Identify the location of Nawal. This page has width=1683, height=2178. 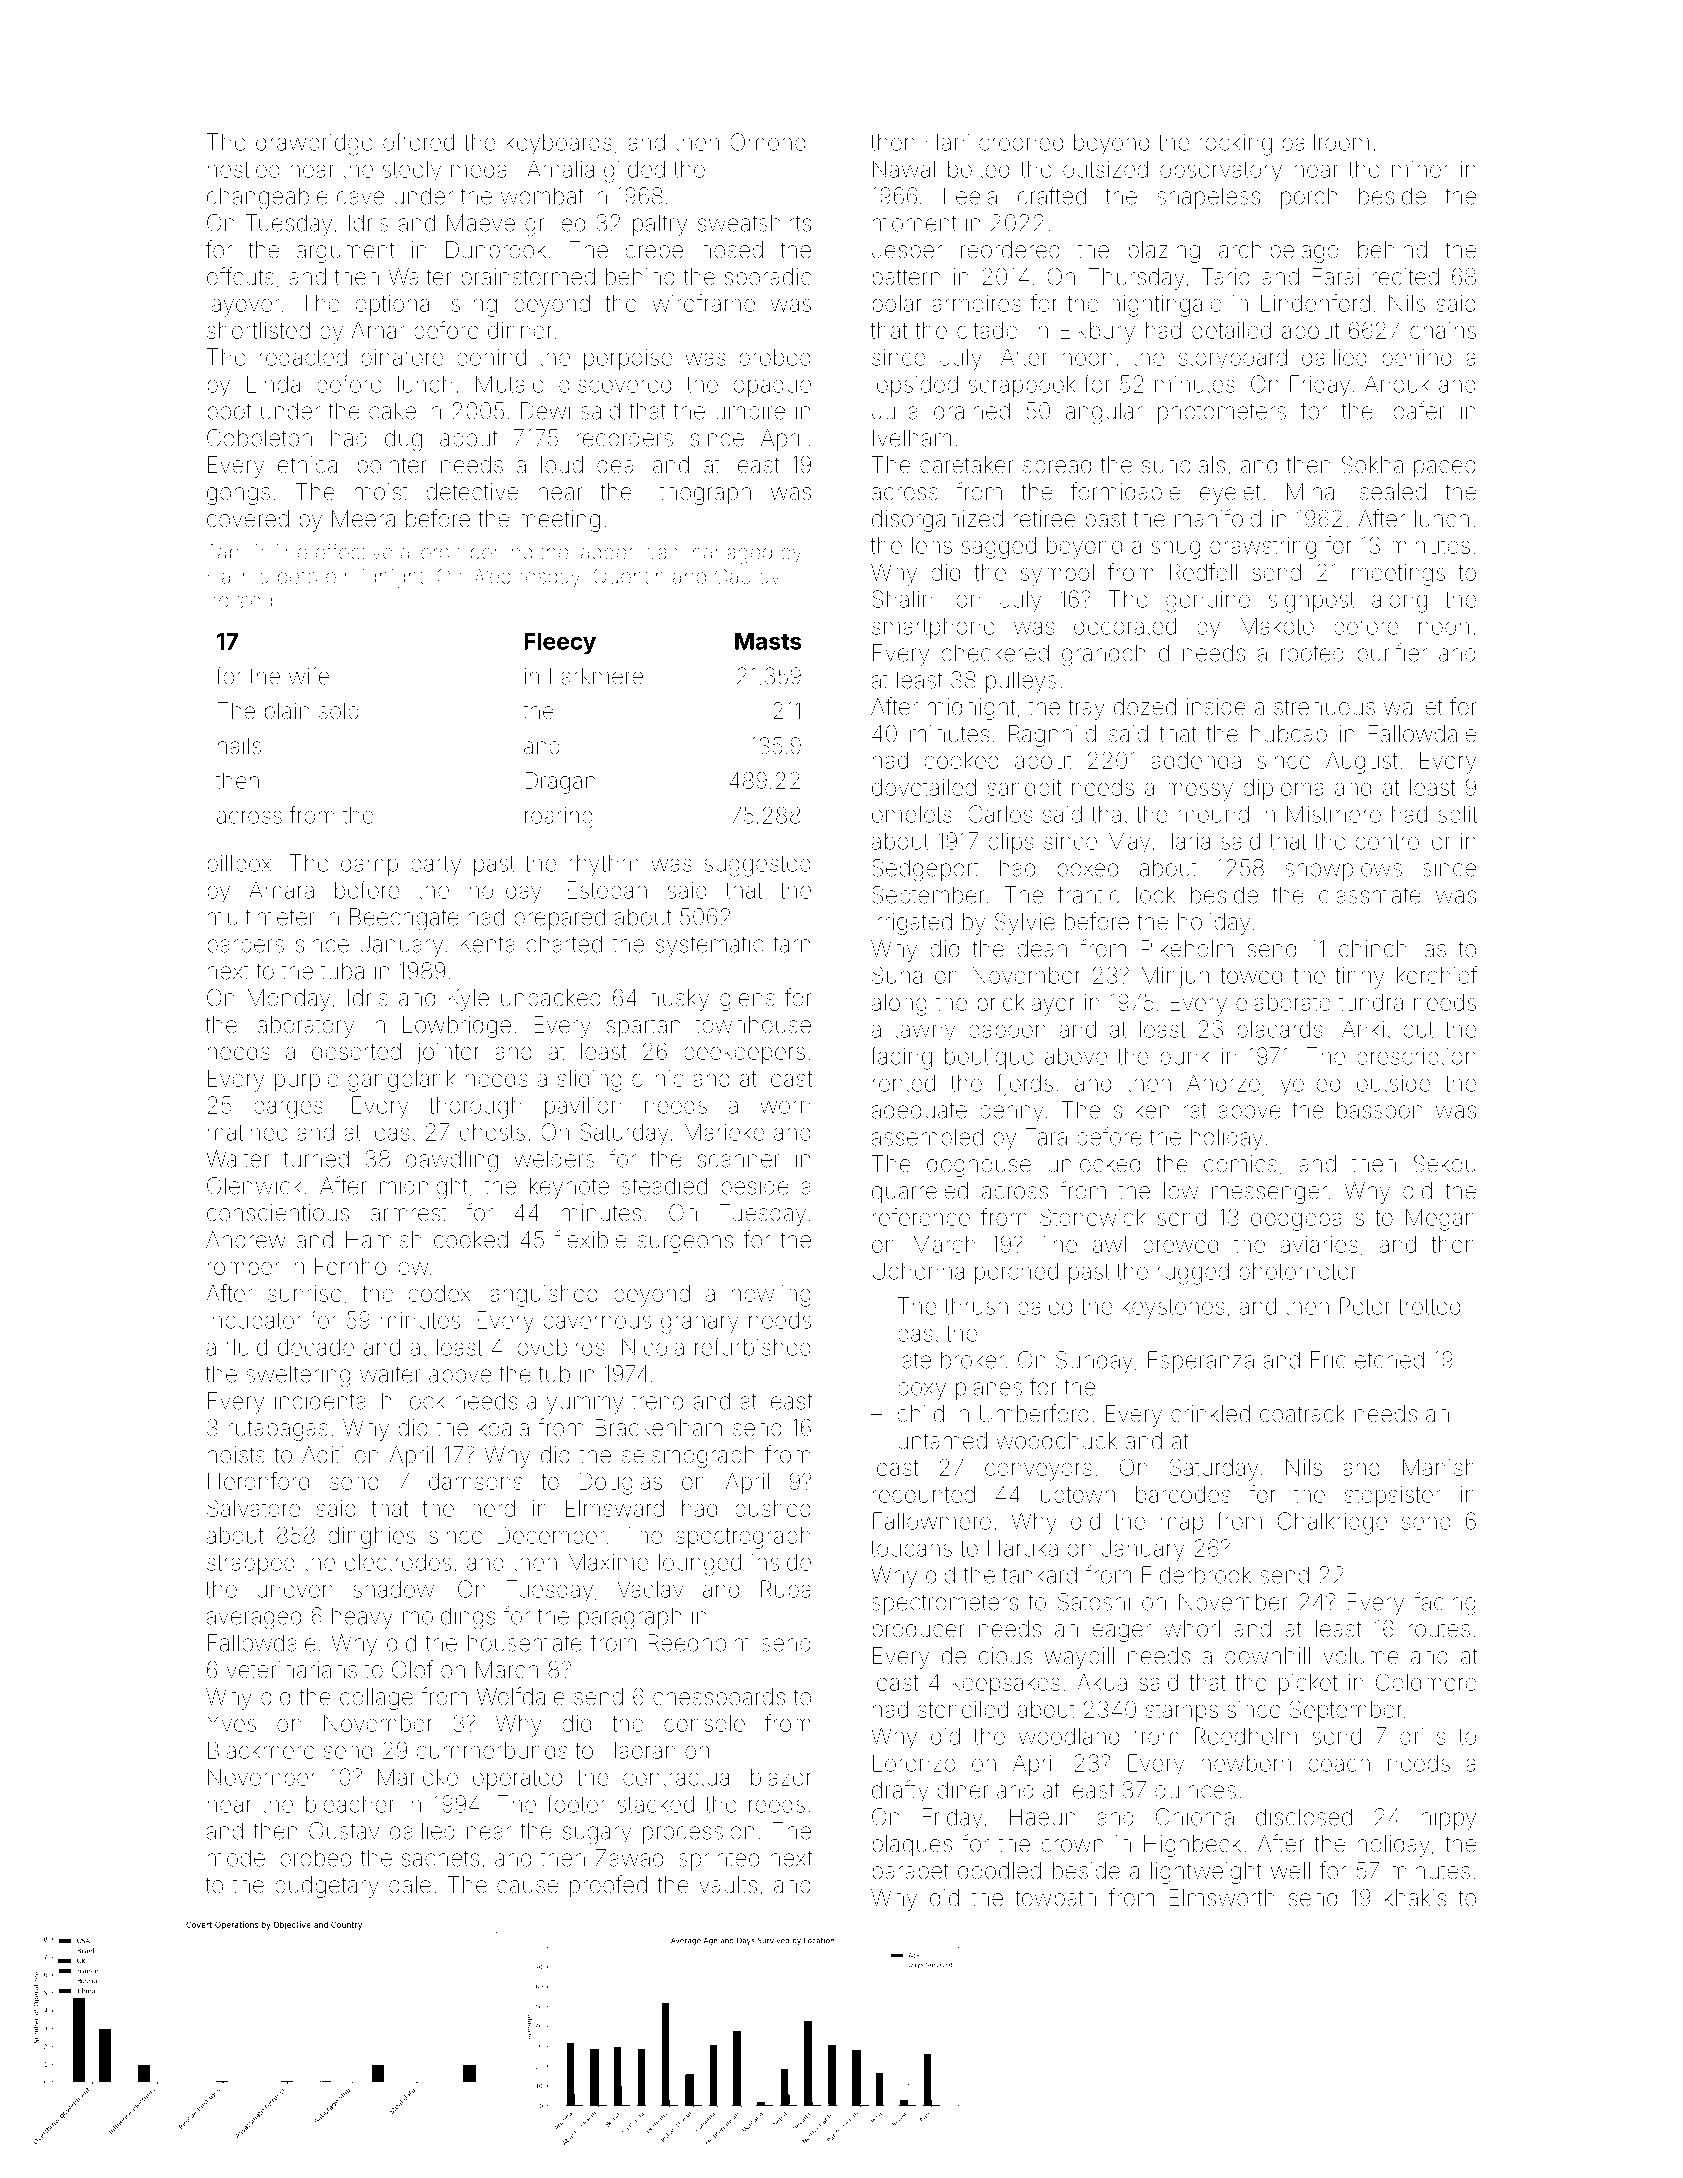
(904, 169).
